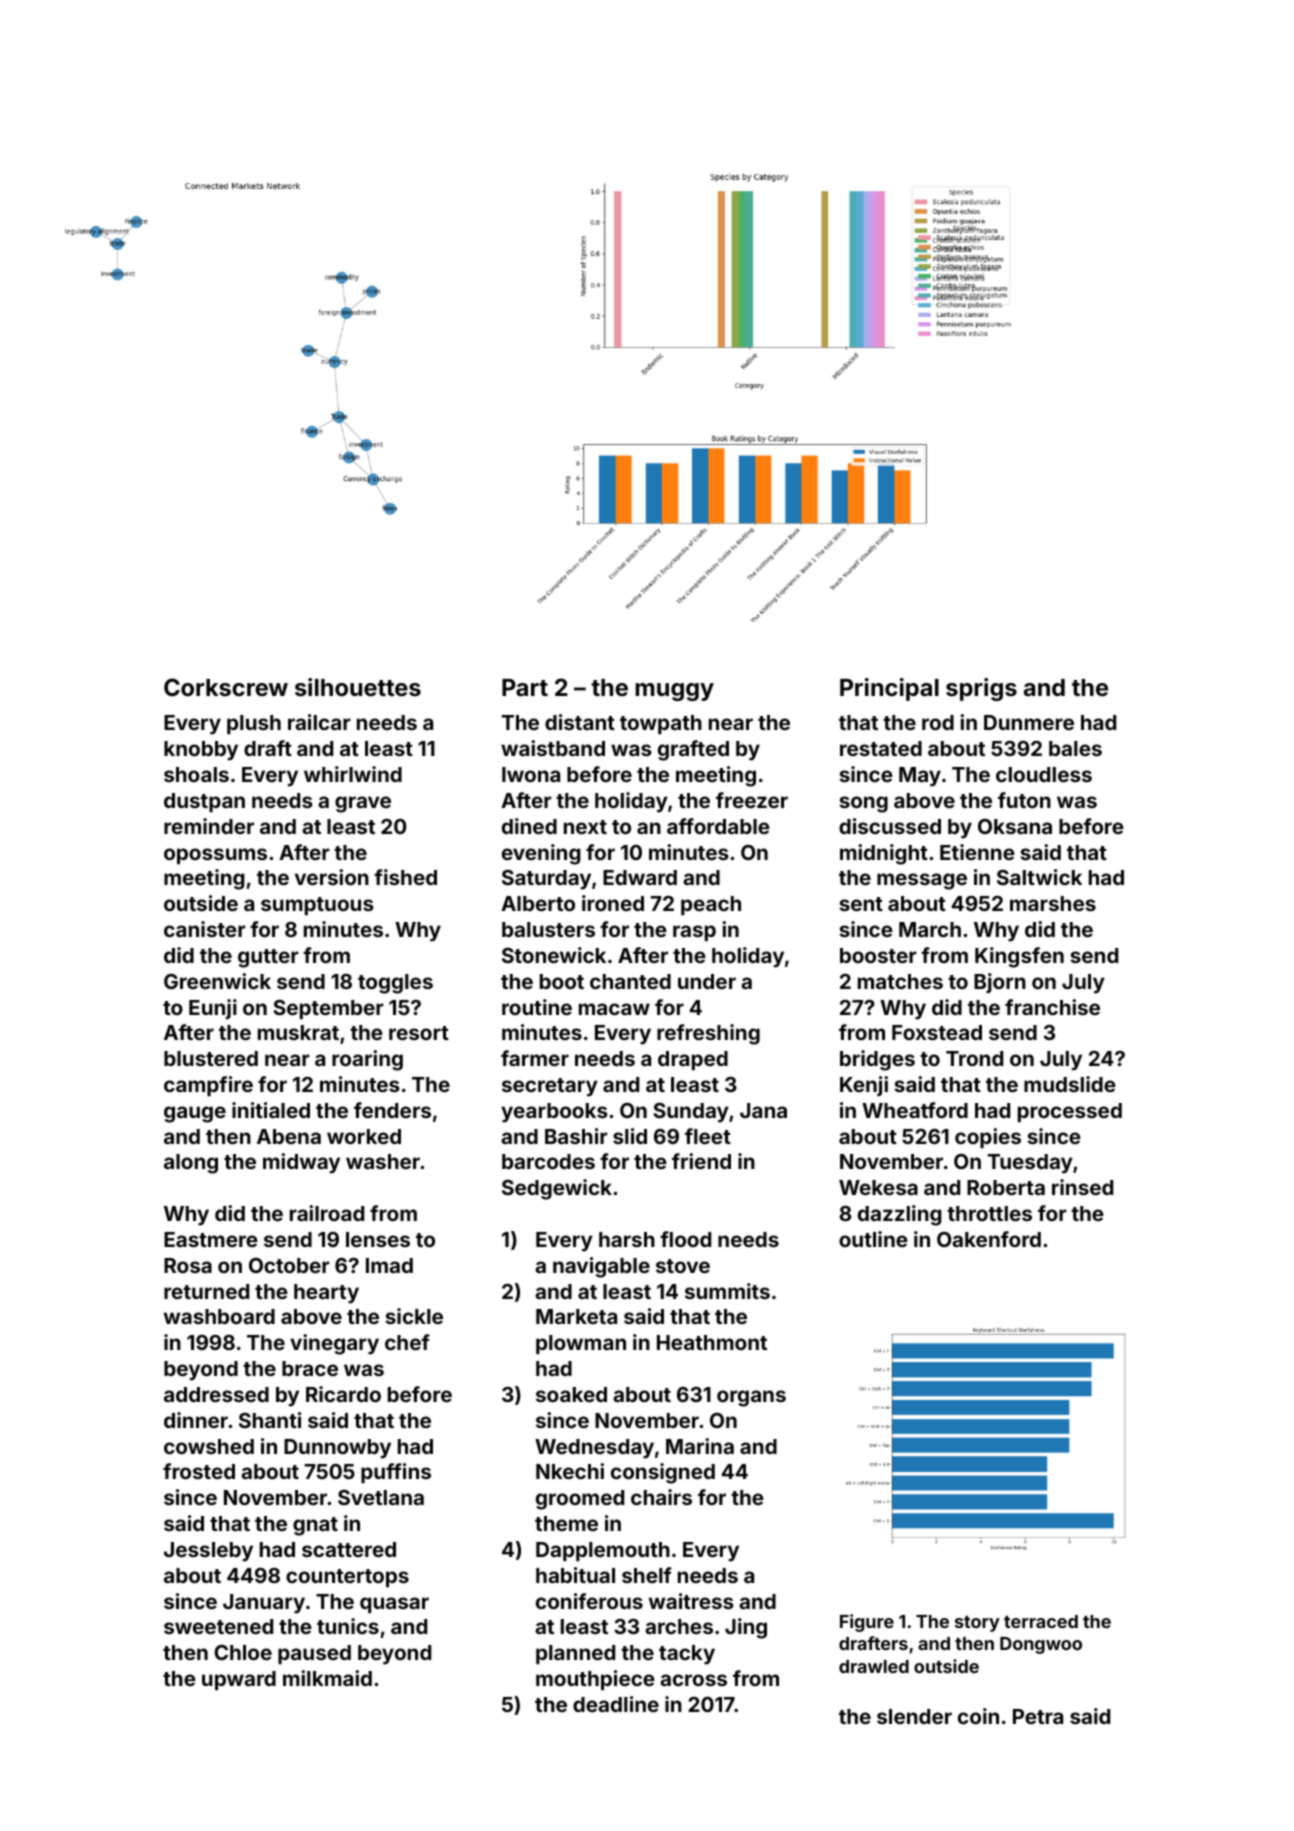  Describe the element at coordinates (327, 1678) in the image. I see `milkmaid` at that location.
